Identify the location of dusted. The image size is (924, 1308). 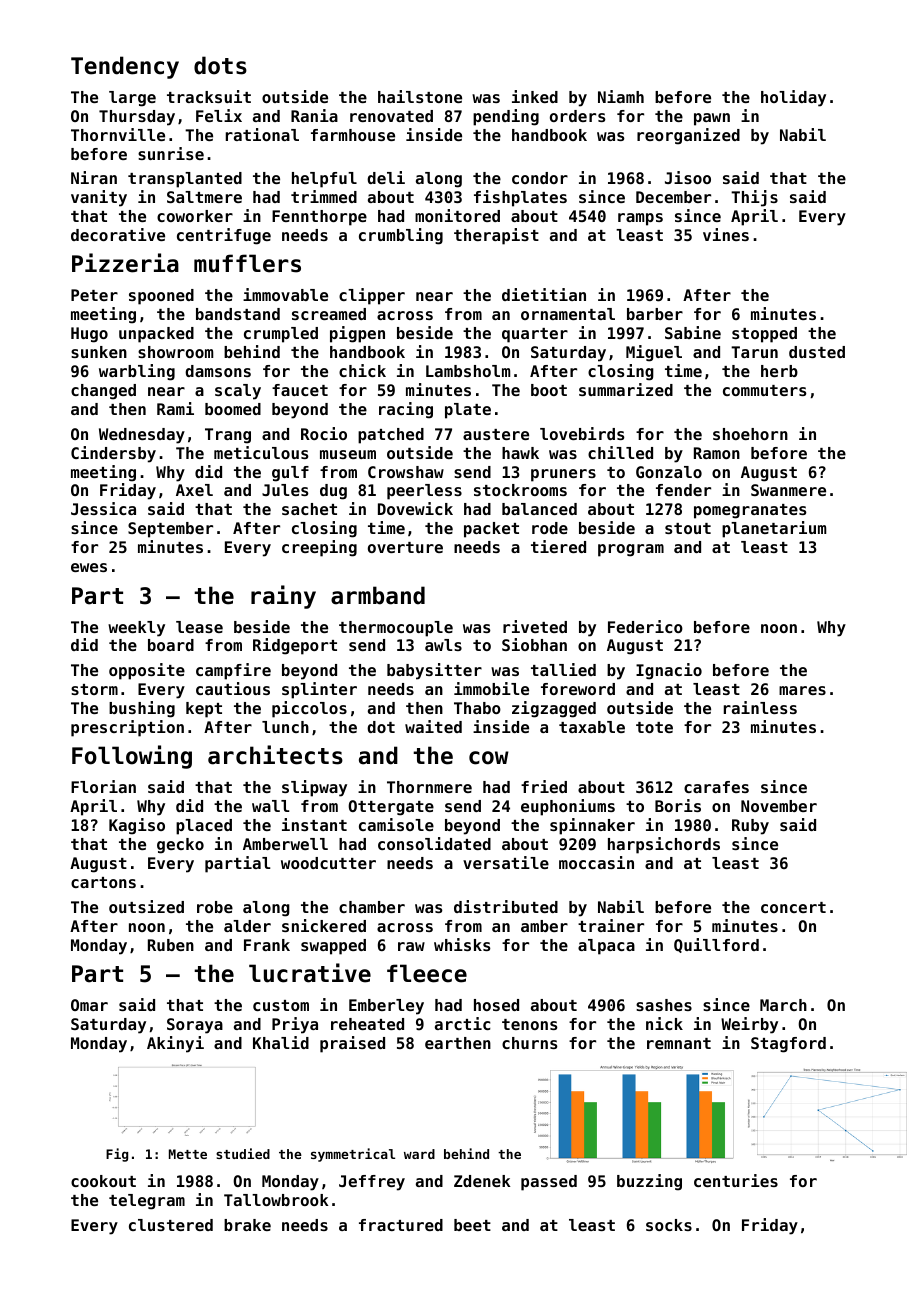
(817, 352).
